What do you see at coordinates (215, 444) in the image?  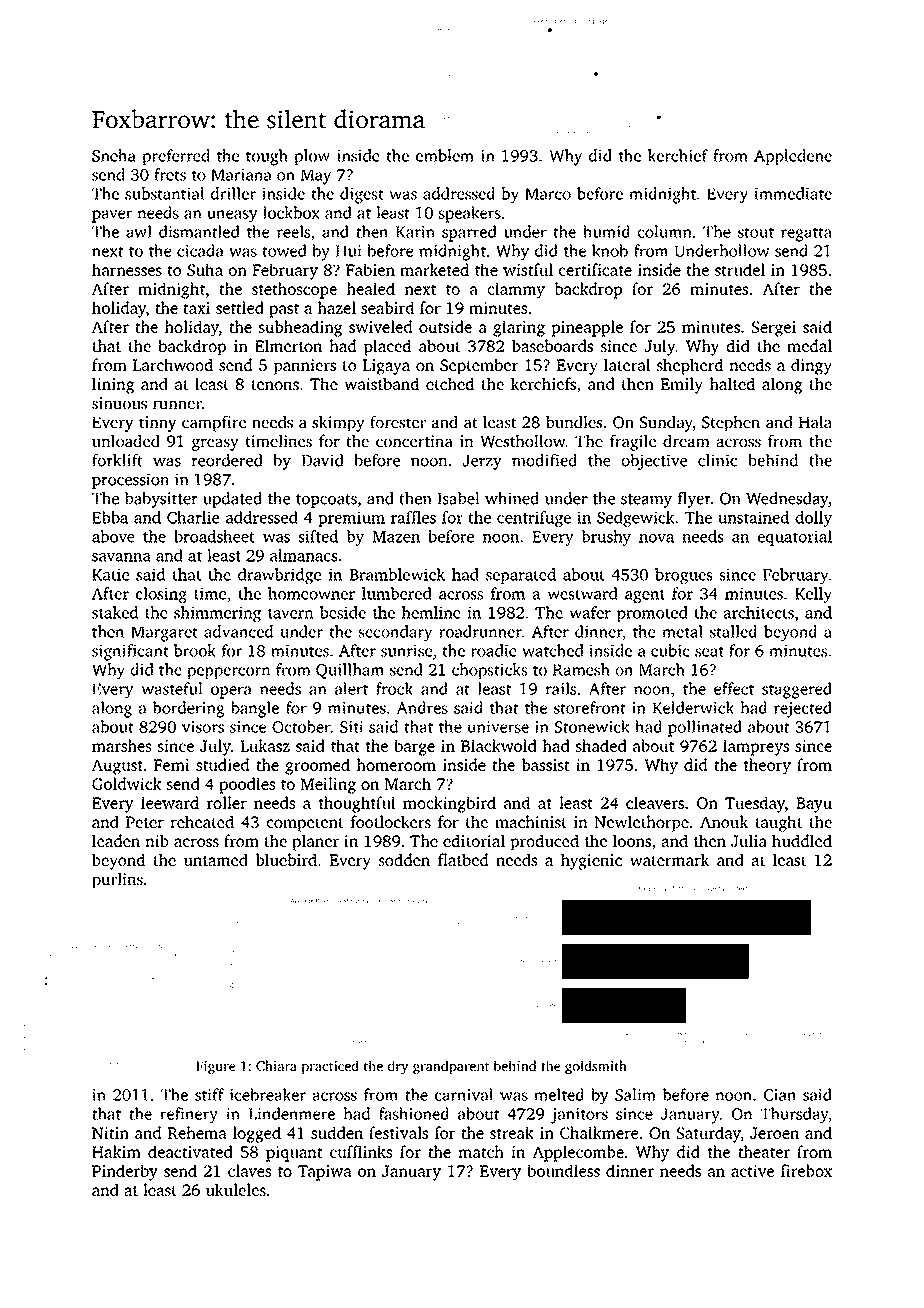 I see `greasy` at bounding box center [215, 444].
